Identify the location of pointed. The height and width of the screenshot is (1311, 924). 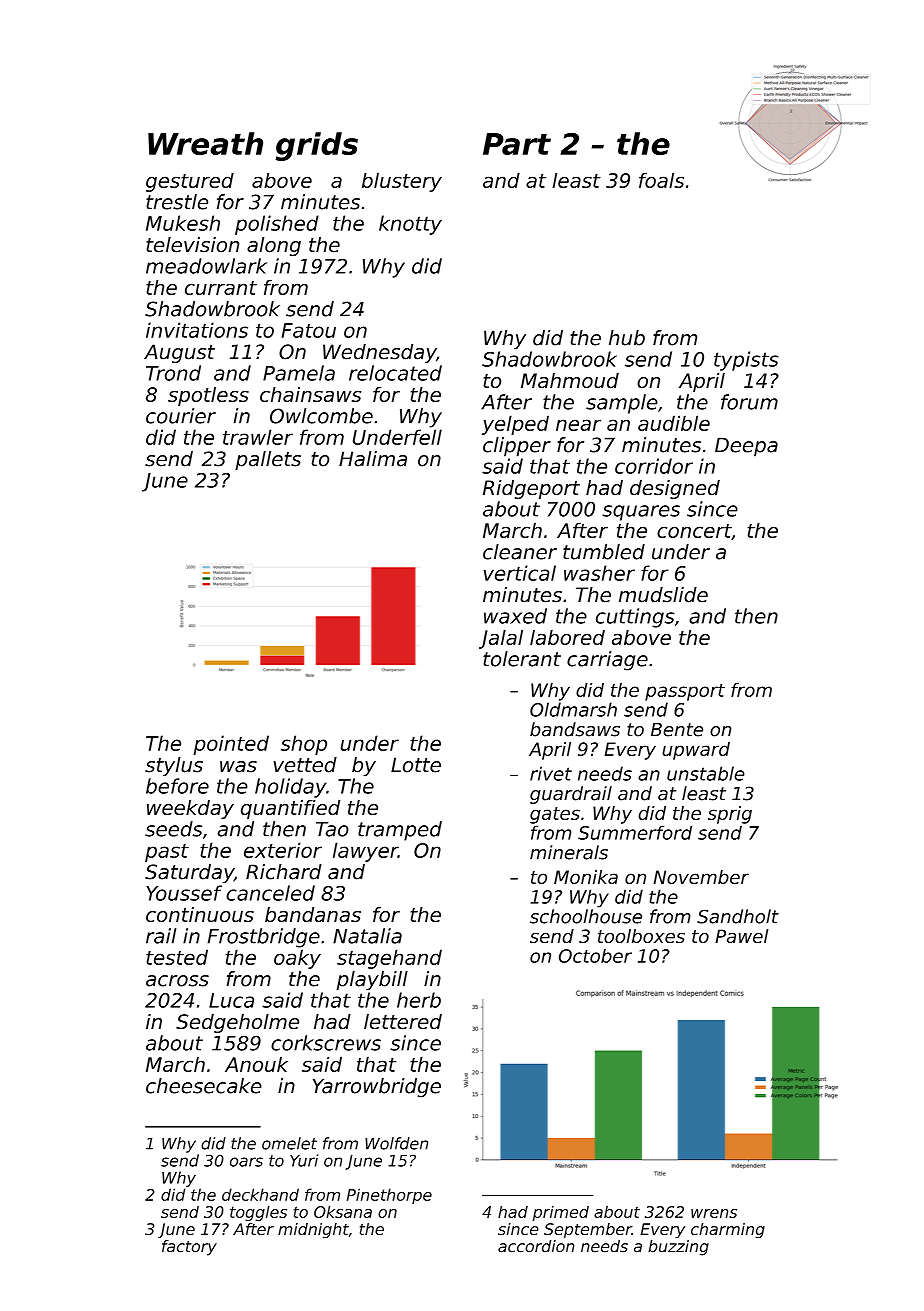
(231, 745).
